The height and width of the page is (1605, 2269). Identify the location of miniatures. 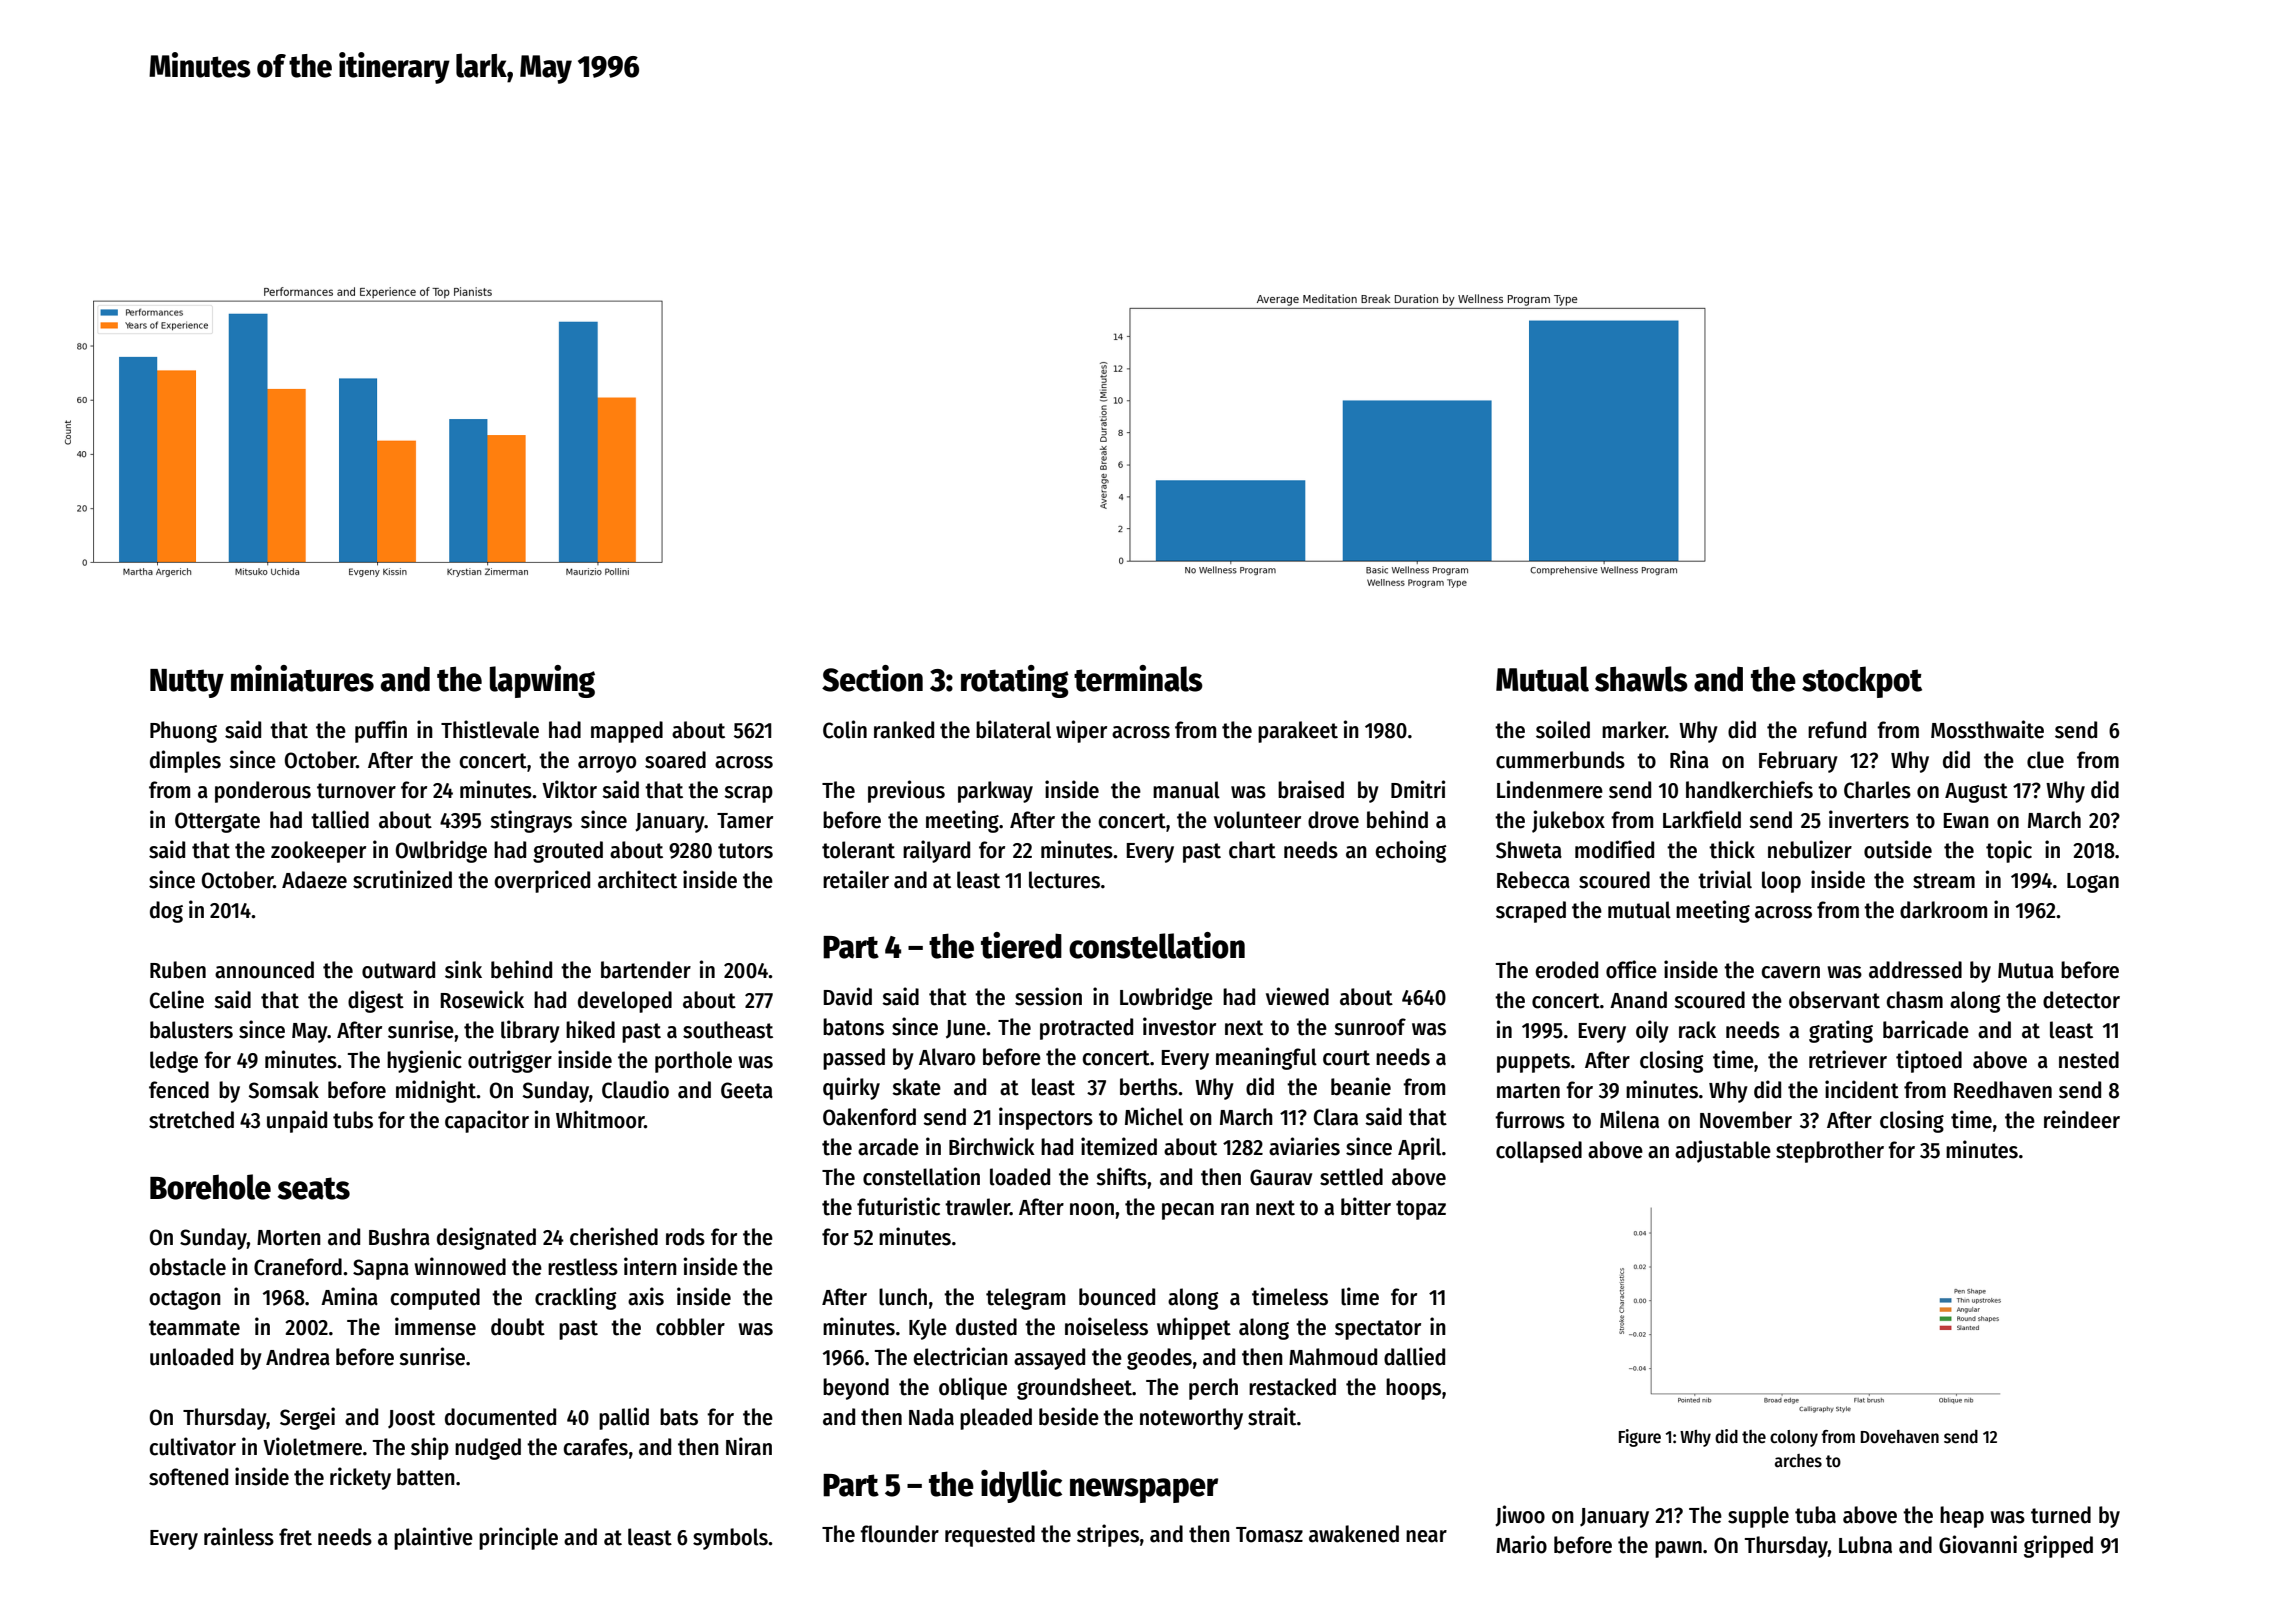
(302, 678).
